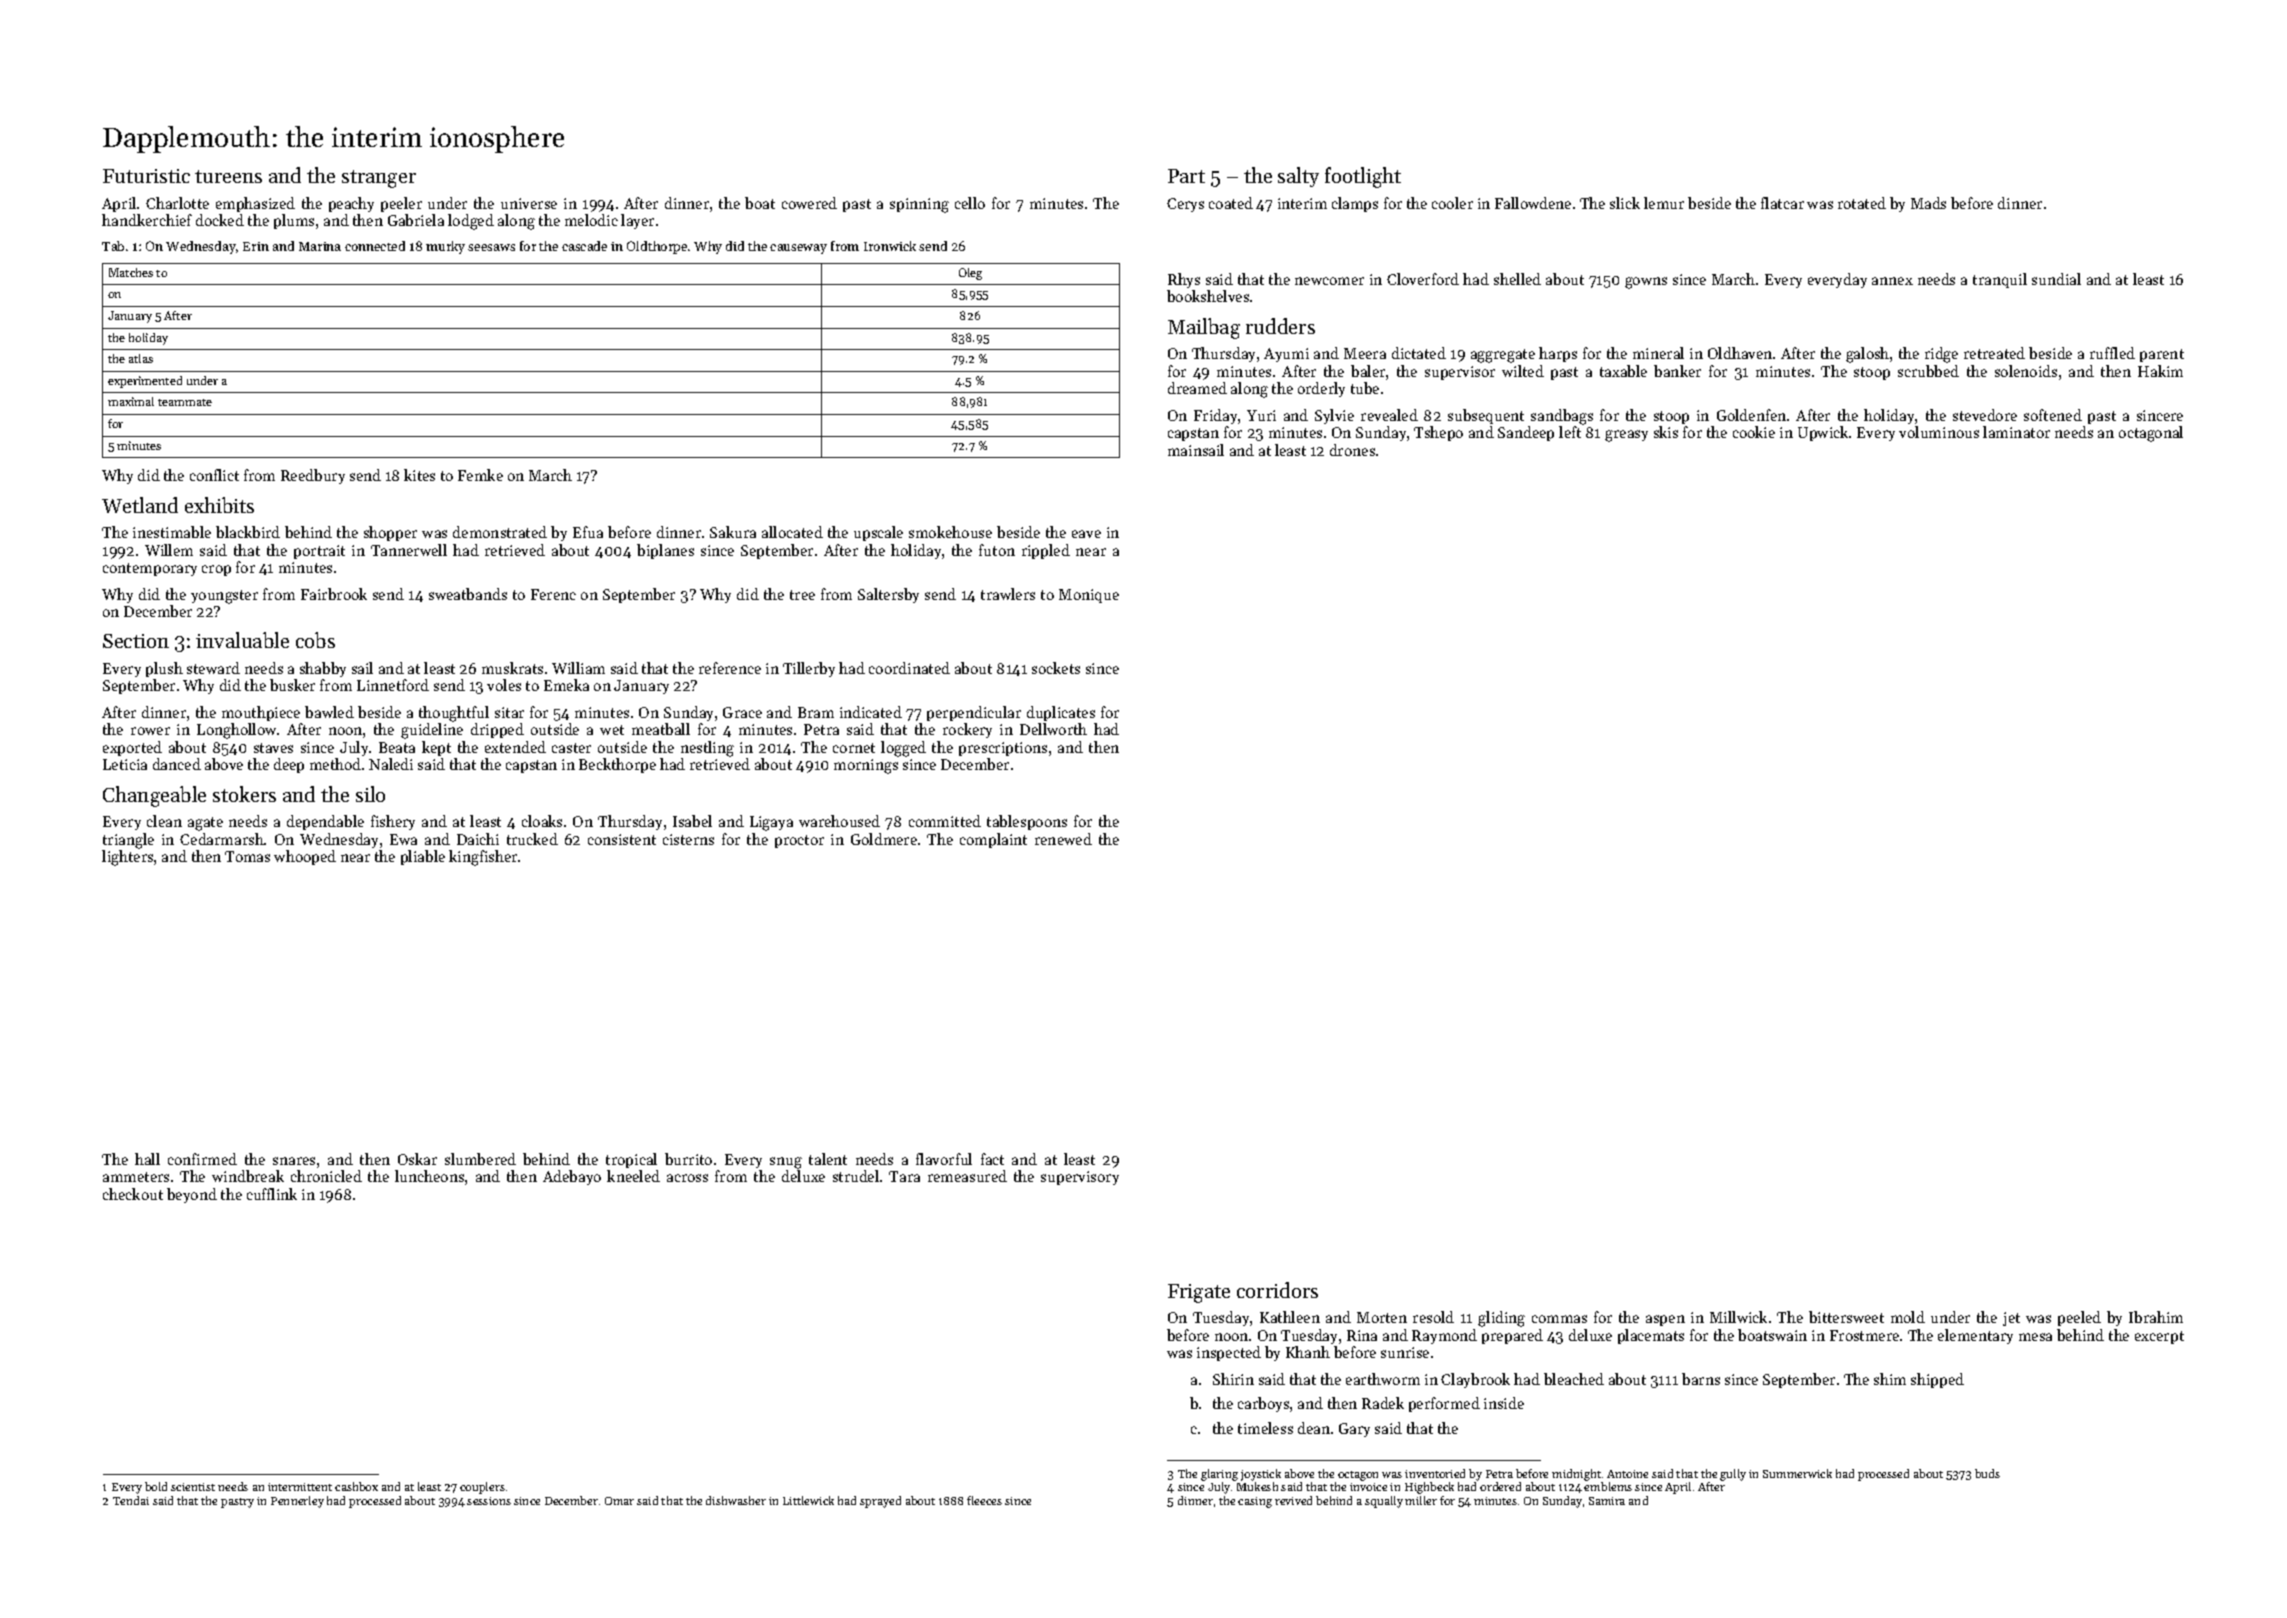  Describe the element at coordinates (146, 176) in the screenshot. I see `Futuristic` at that location.
